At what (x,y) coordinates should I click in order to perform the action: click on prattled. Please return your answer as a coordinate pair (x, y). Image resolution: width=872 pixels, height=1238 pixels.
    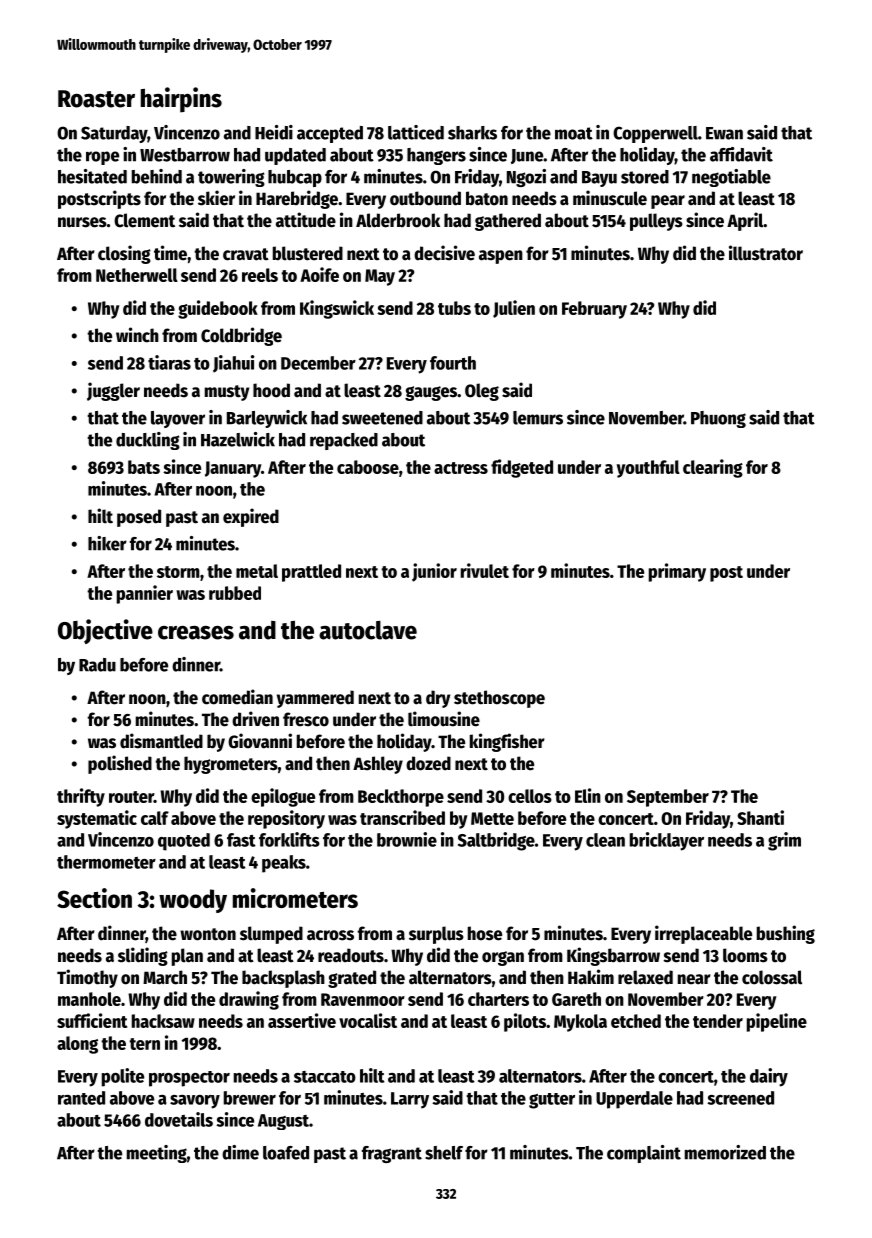
    Looking at the image, I should click on (311, 573).
